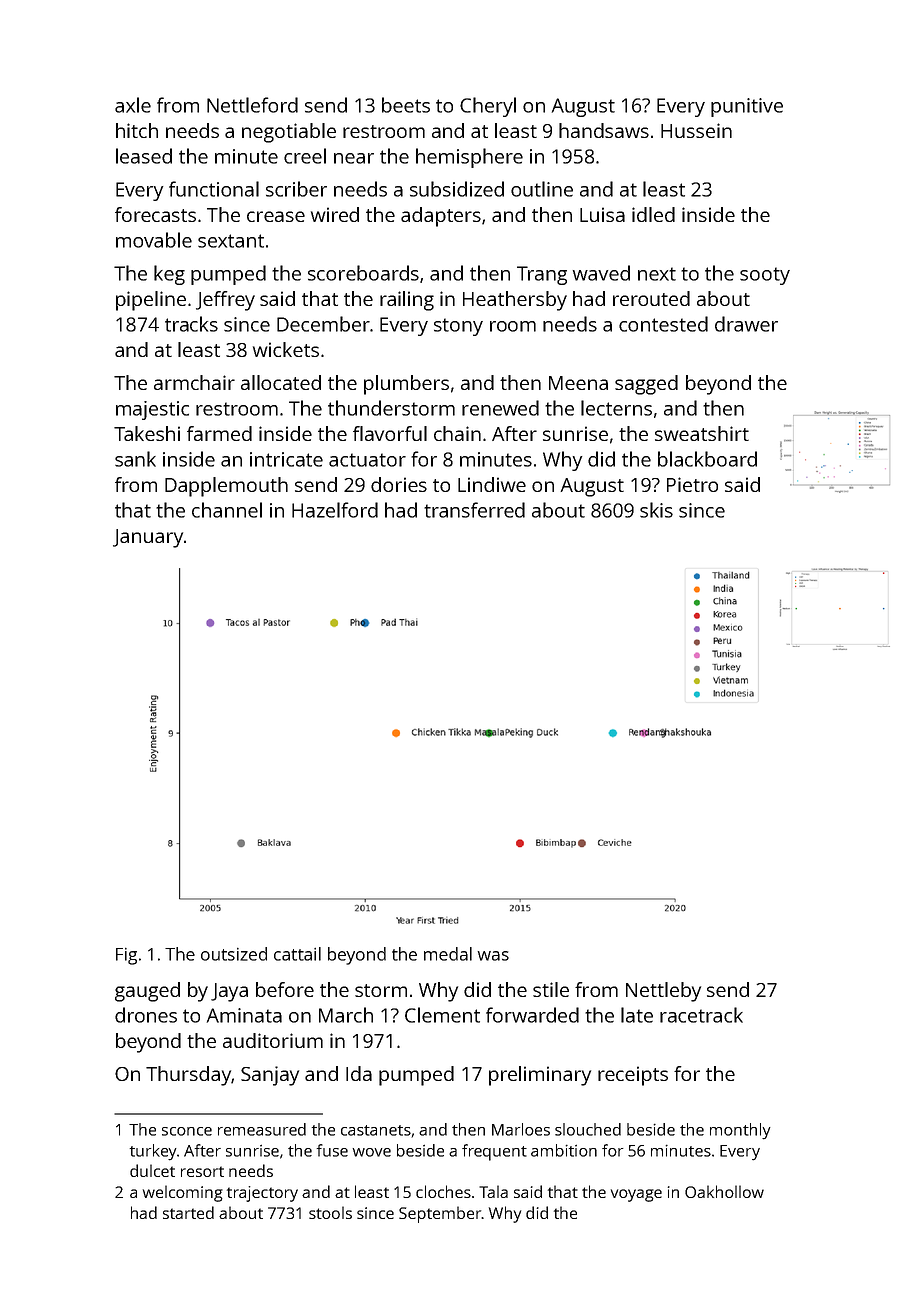  Describe the element at coordinates (363, 273) in the screenshot. I see `scoreboards` at that location.
